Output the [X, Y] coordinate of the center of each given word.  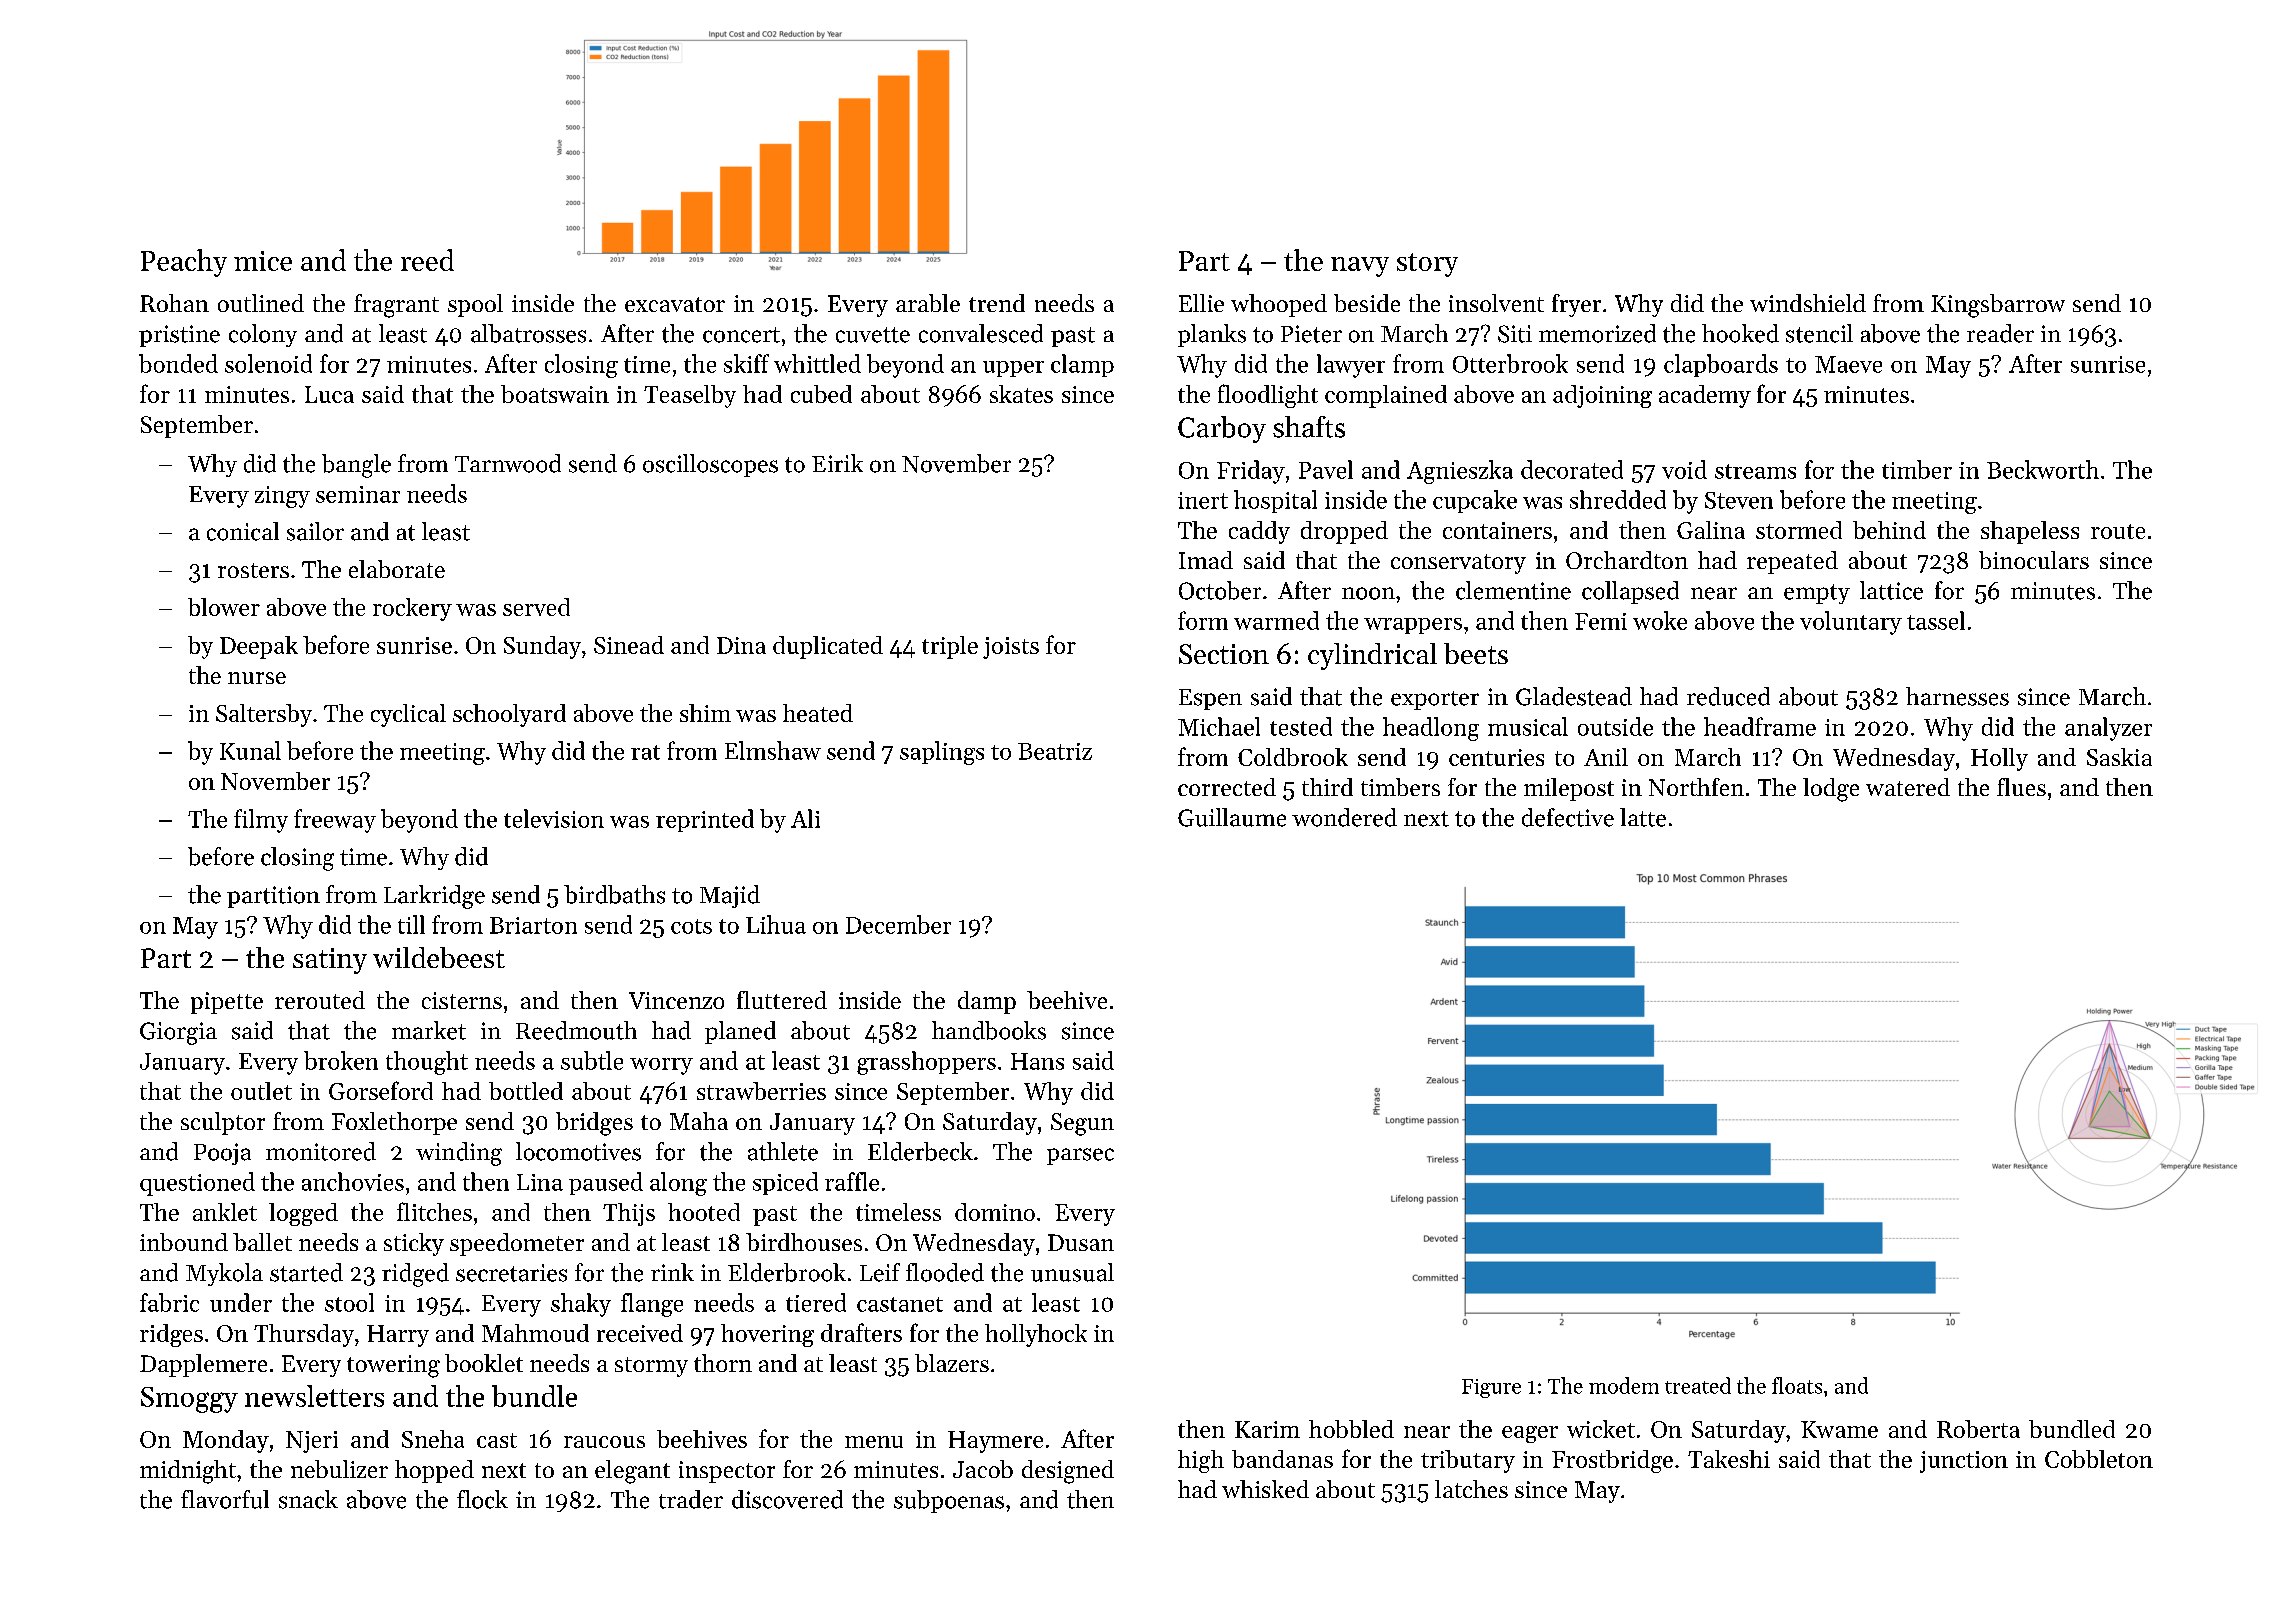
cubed [821, 394]
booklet [484, 1363]
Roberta [1978, 1429]
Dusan [1081, 1242]
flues [2021, 787]
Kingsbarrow [1998, 306]
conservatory [1458, 564]
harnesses [1957, 696]
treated [1698, 1385]
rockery [412, 609]
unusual [1072, 1272]
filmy [261, 821]
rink [672, 1272]
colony [263, 335]
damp [987, 1002]
